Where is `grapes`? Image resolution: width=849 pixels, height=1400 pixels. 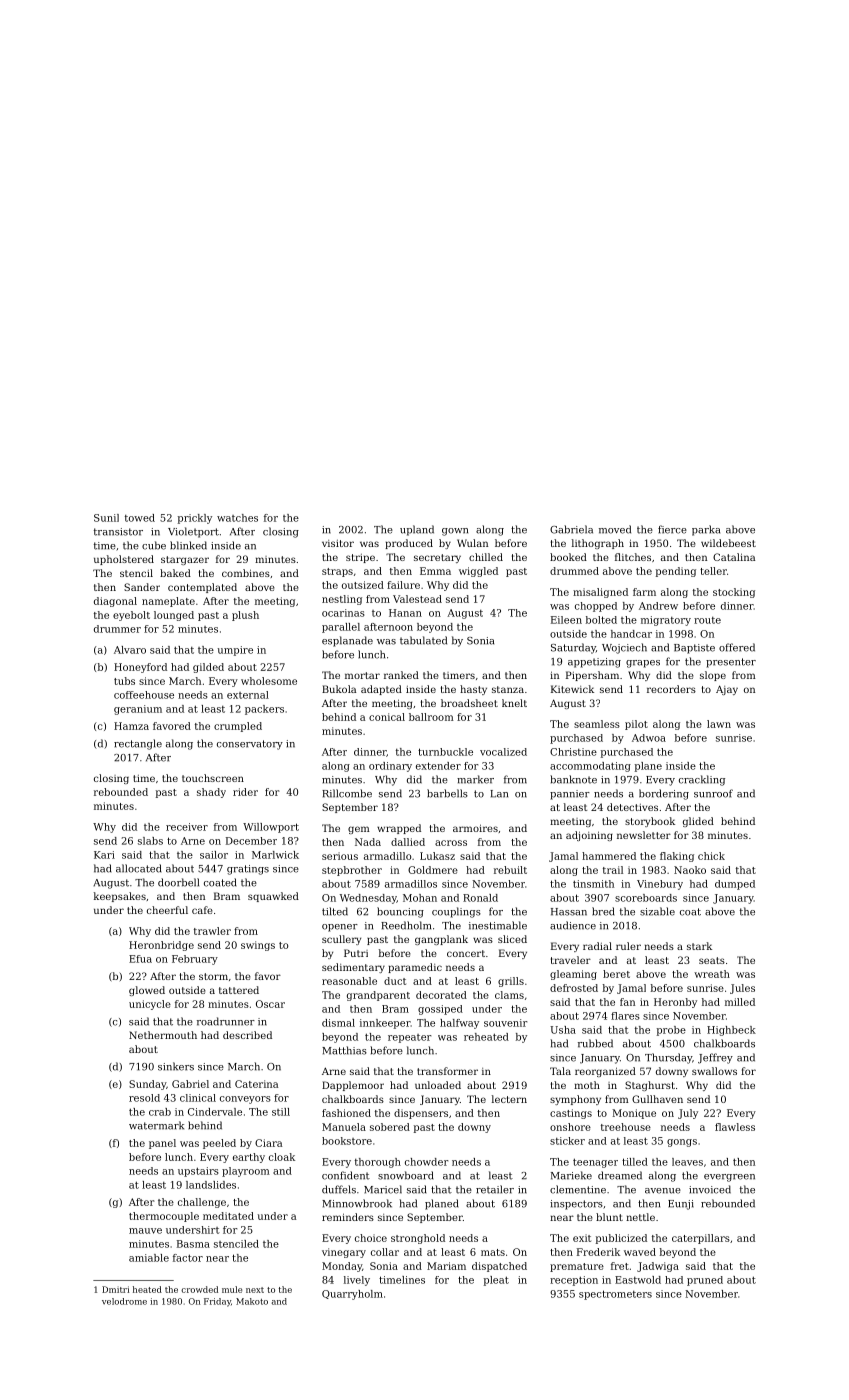 grapes is located at coordinates (643, 664).
